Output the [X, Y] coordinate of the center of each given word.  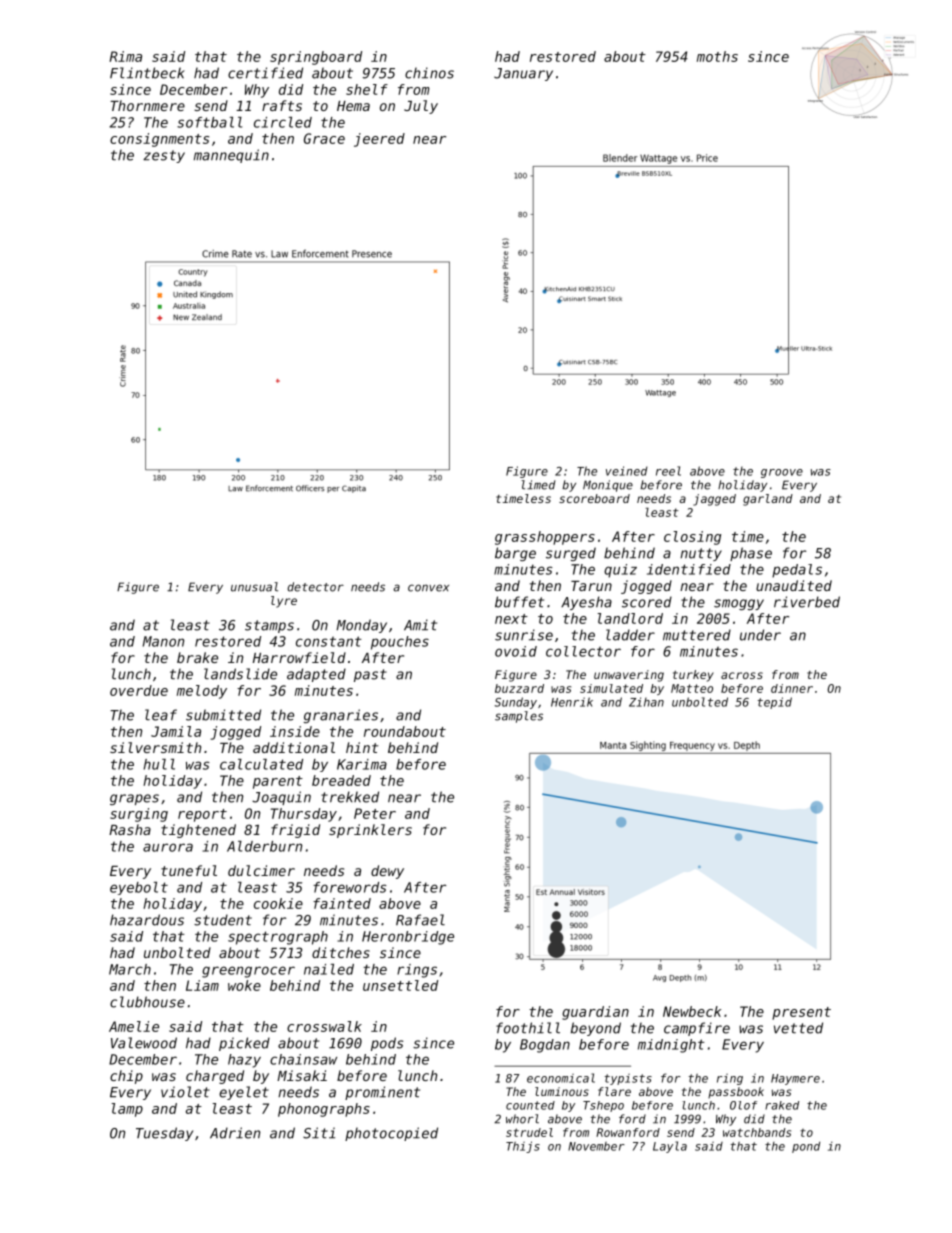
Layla [670, 1147]
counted [530, 1105]
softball [209, 122]
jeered [379, 140]
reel [668, 471]
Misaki [302, 1075]
